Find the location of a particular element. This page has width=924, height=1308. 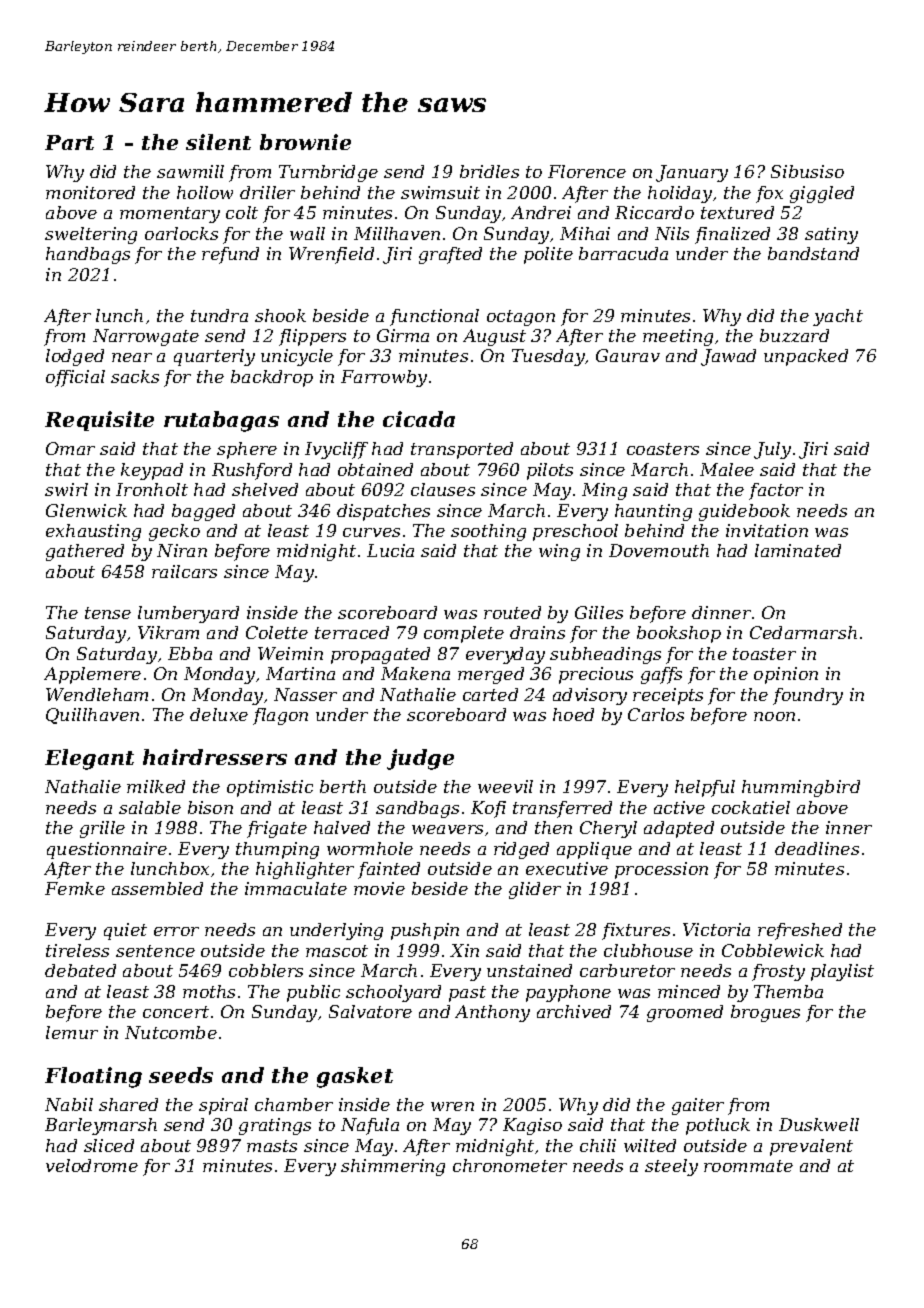

bridles is located at coordinates (489, 171).
